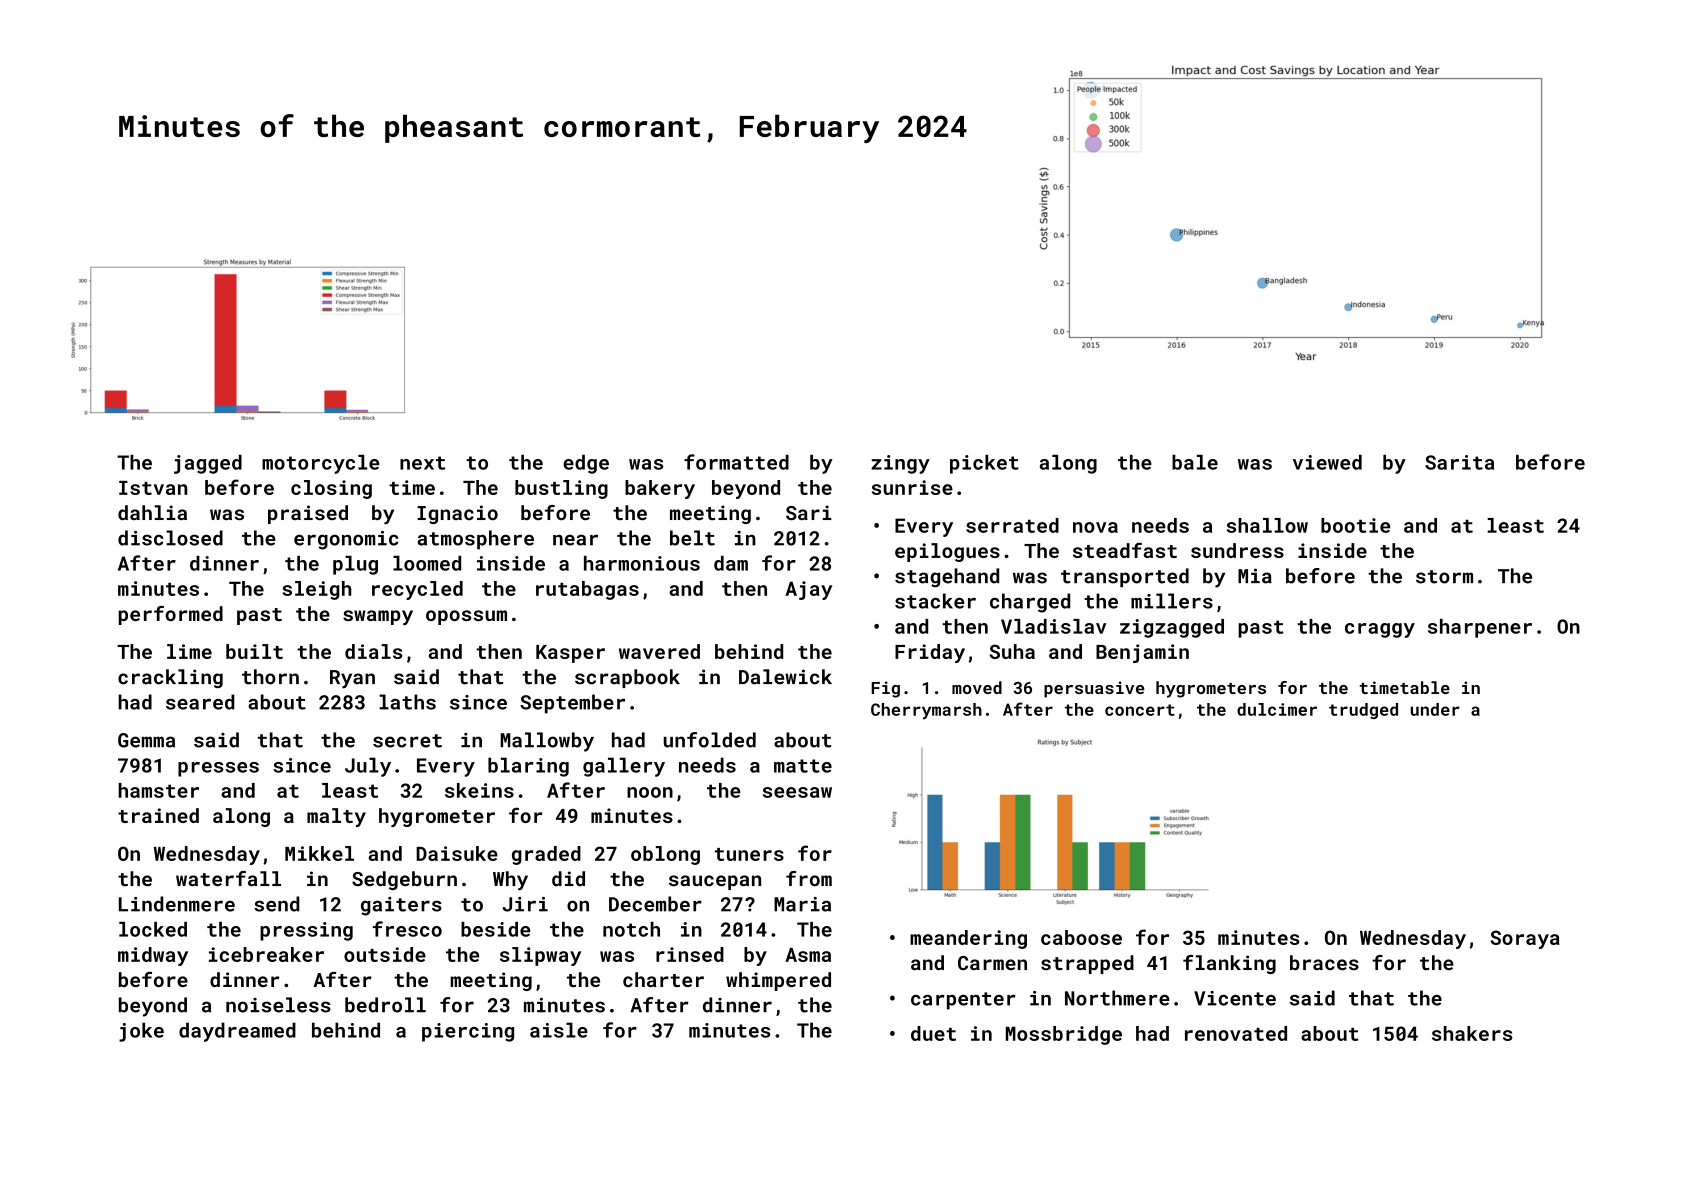  What do you see at coordinates (479, 790) in the screenshot?
I see `skeins` at bounding box center [479, 790].
